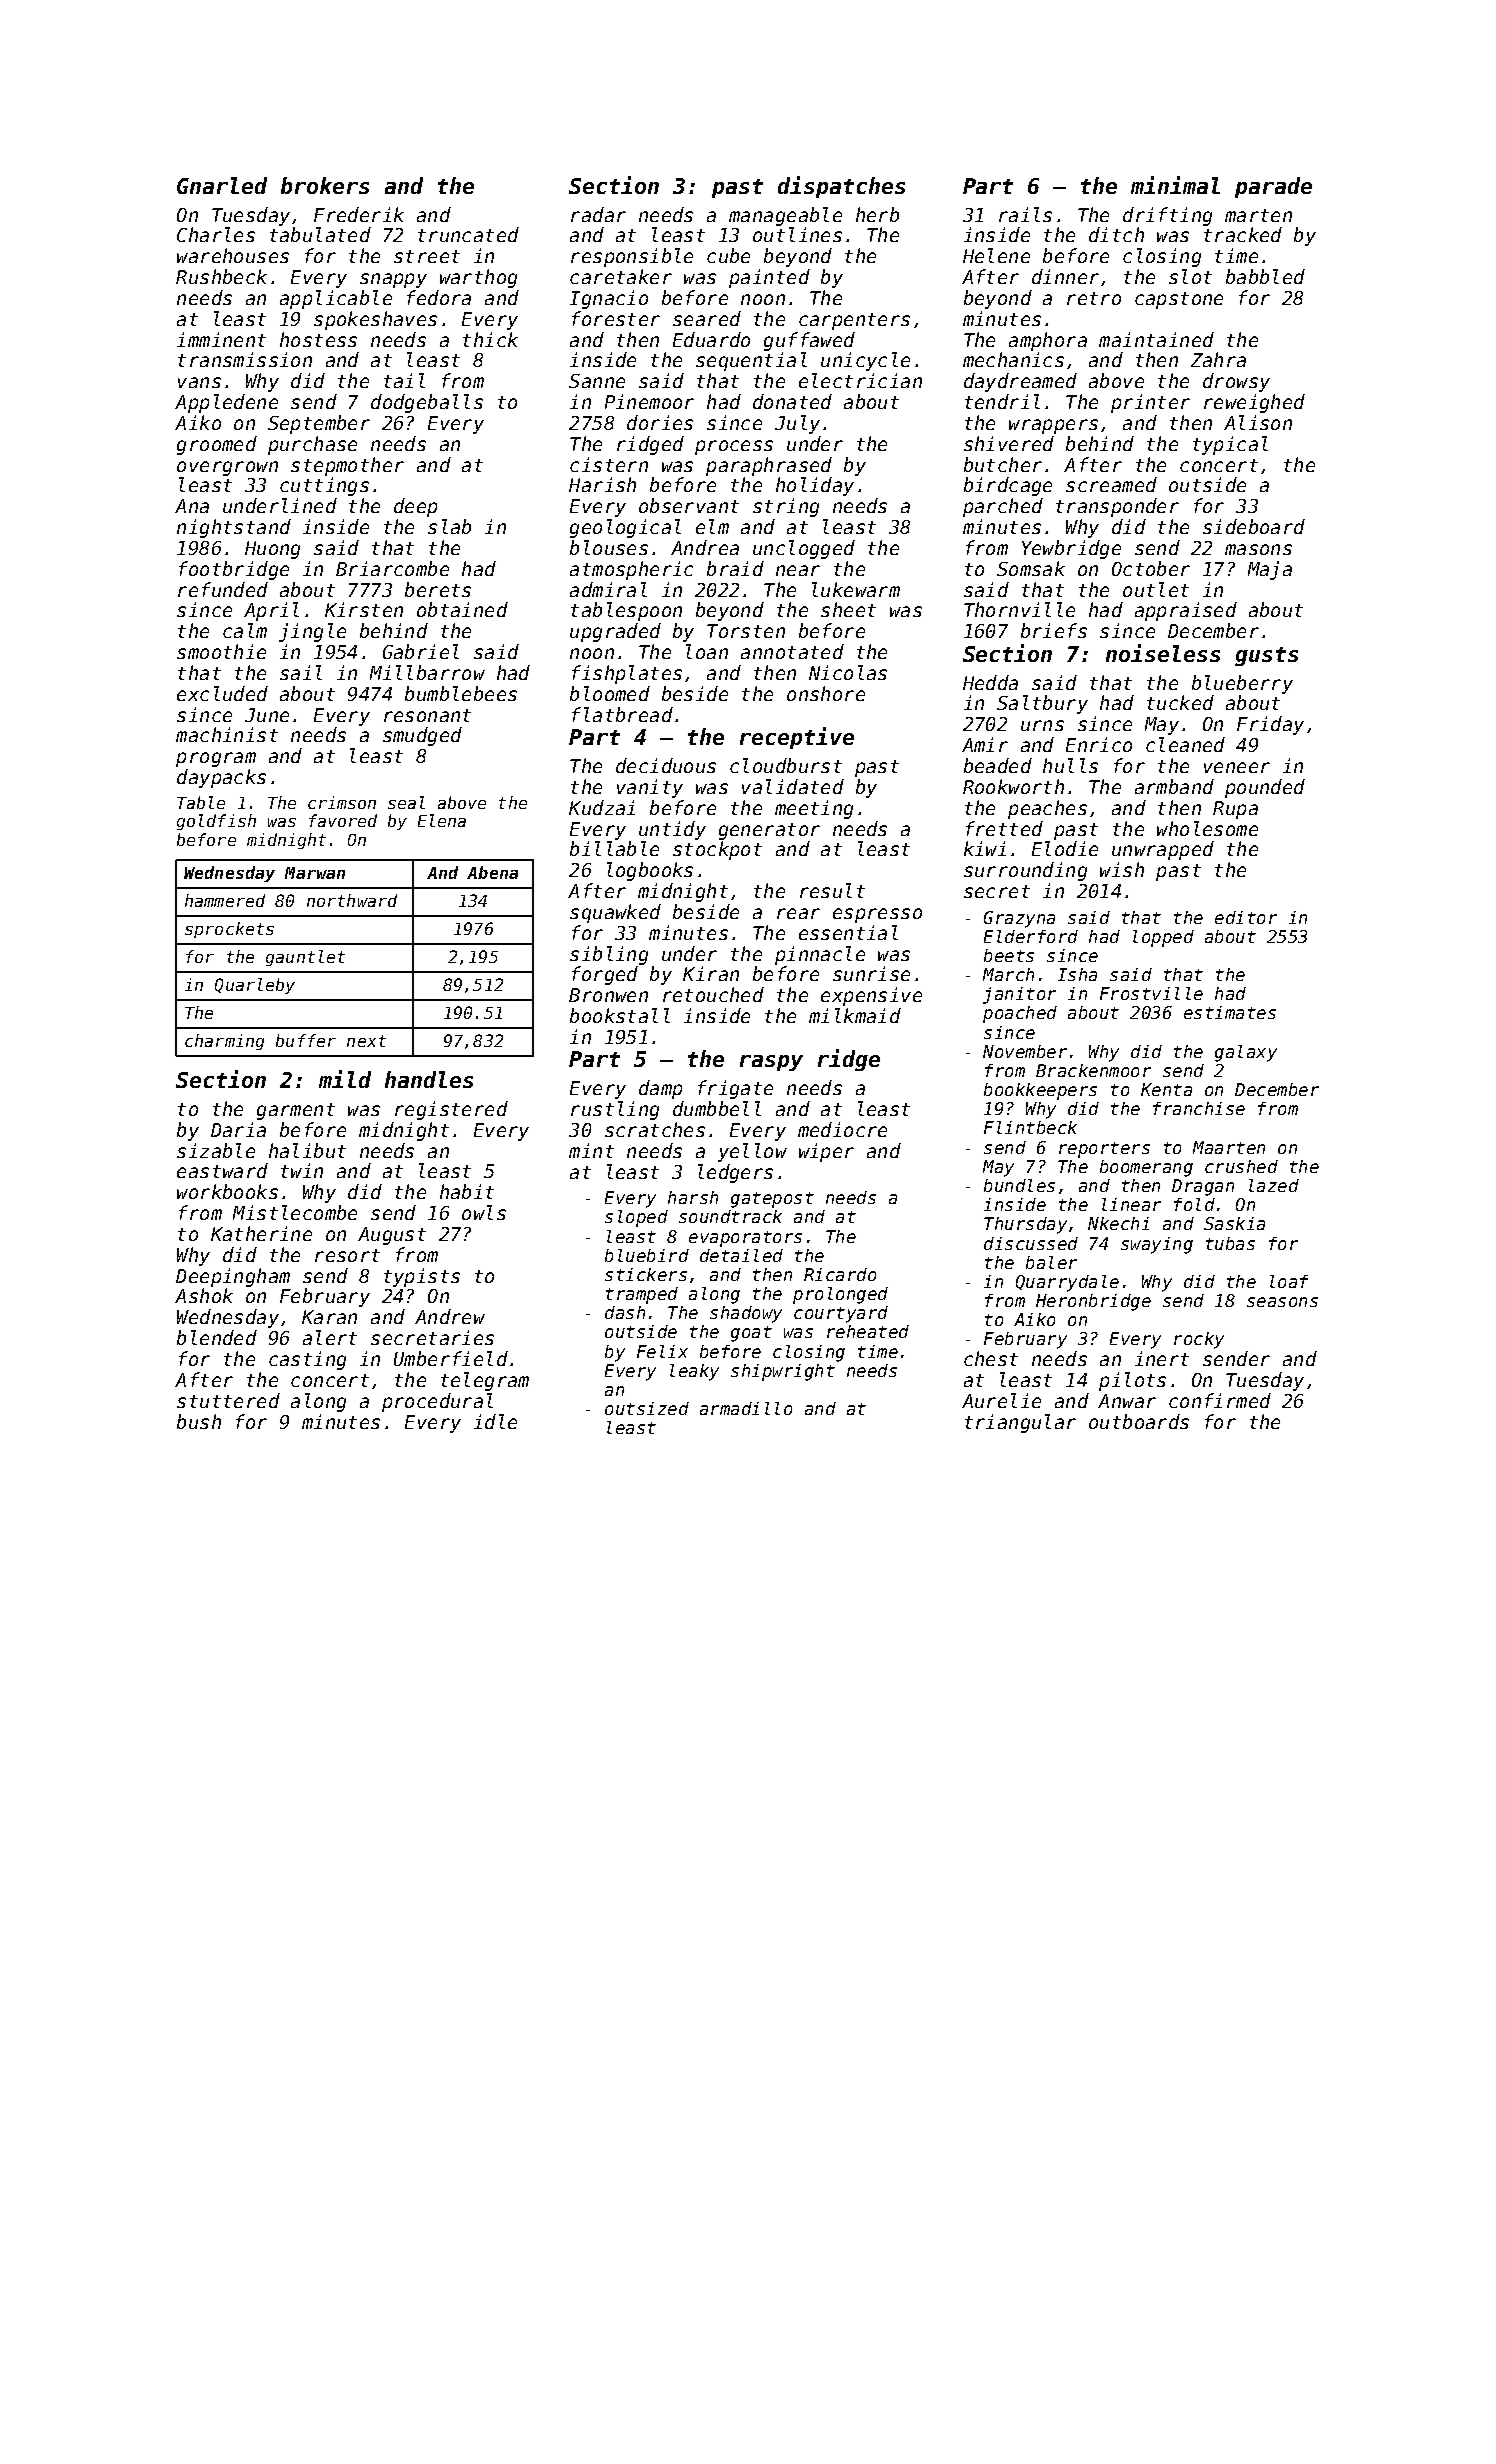 This page has width=1496, height=2464. What do you see at coordinates (490, 339) in the page?
I see `thick` at bounding box center [490, 339].
